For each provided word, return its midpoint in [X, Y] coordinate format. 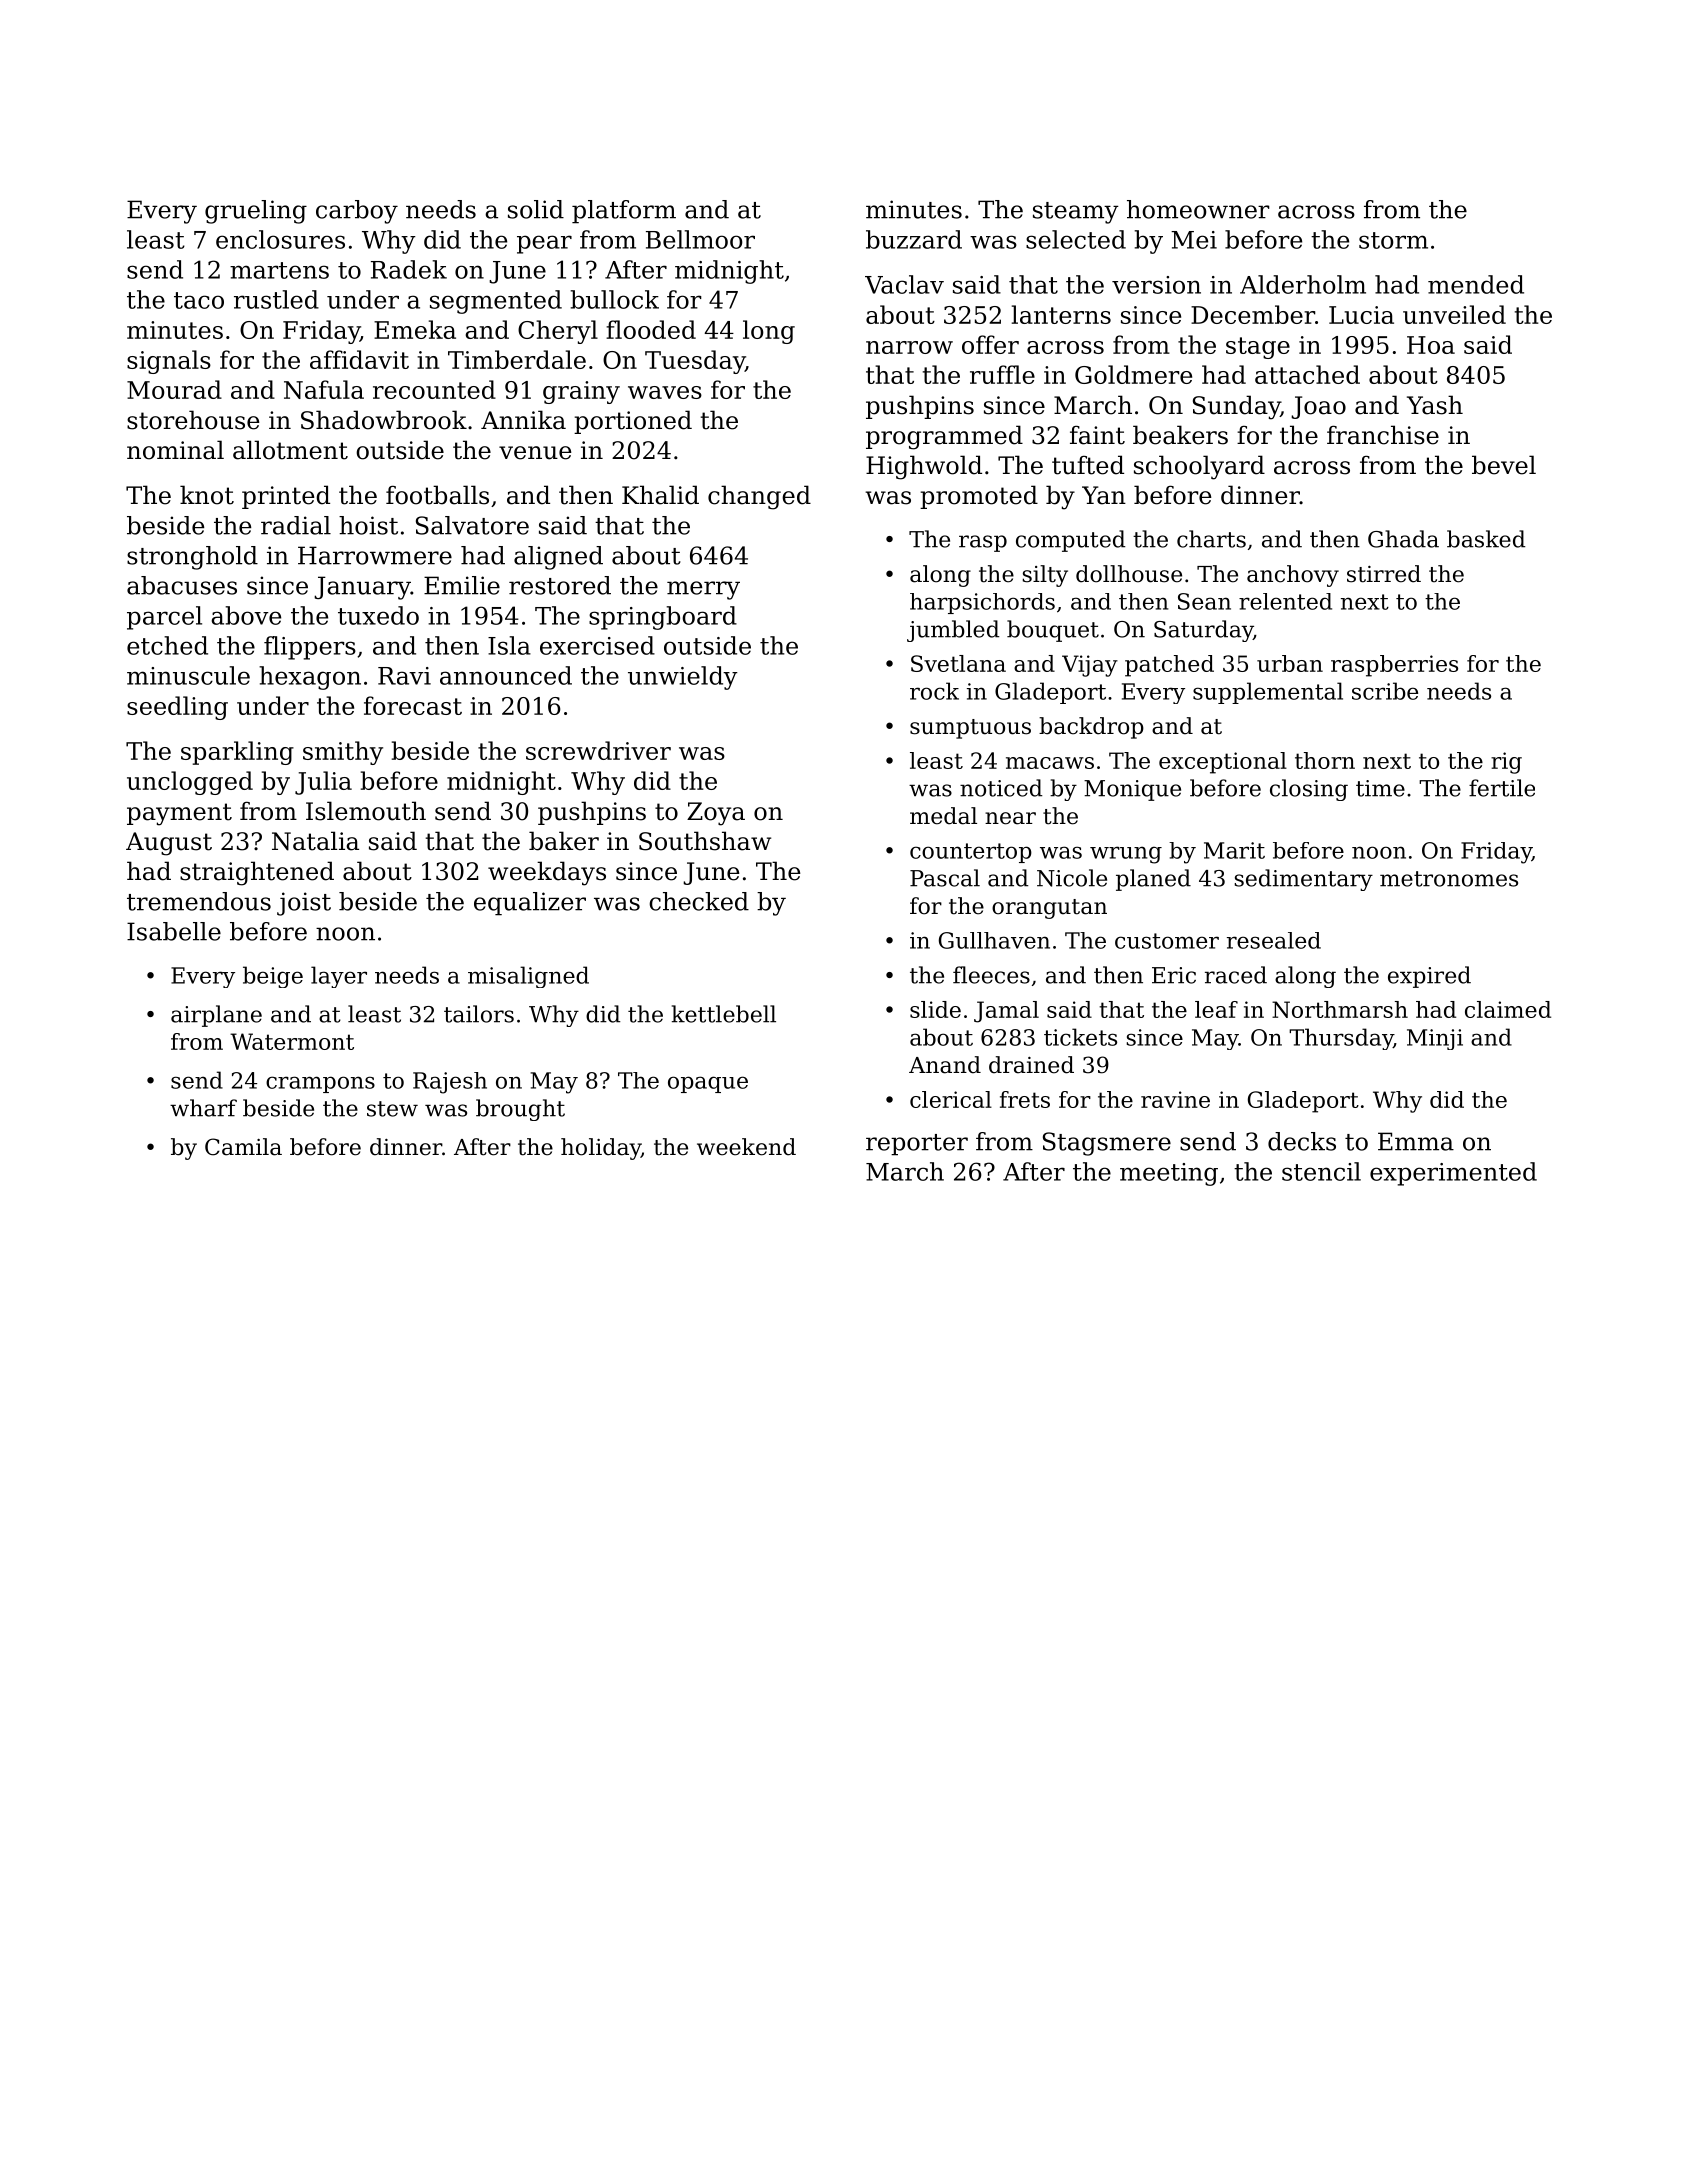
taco [199, 300]
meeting [1169, 1174]
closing [1309, 790]
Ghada [1403, 539]
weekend [746, 1147]
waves [665, 392]
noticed [1001, 788]
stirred [1384, 574]
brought [520, 1110]
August [169, 844]
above [246, 615]
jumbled [953, 631]
